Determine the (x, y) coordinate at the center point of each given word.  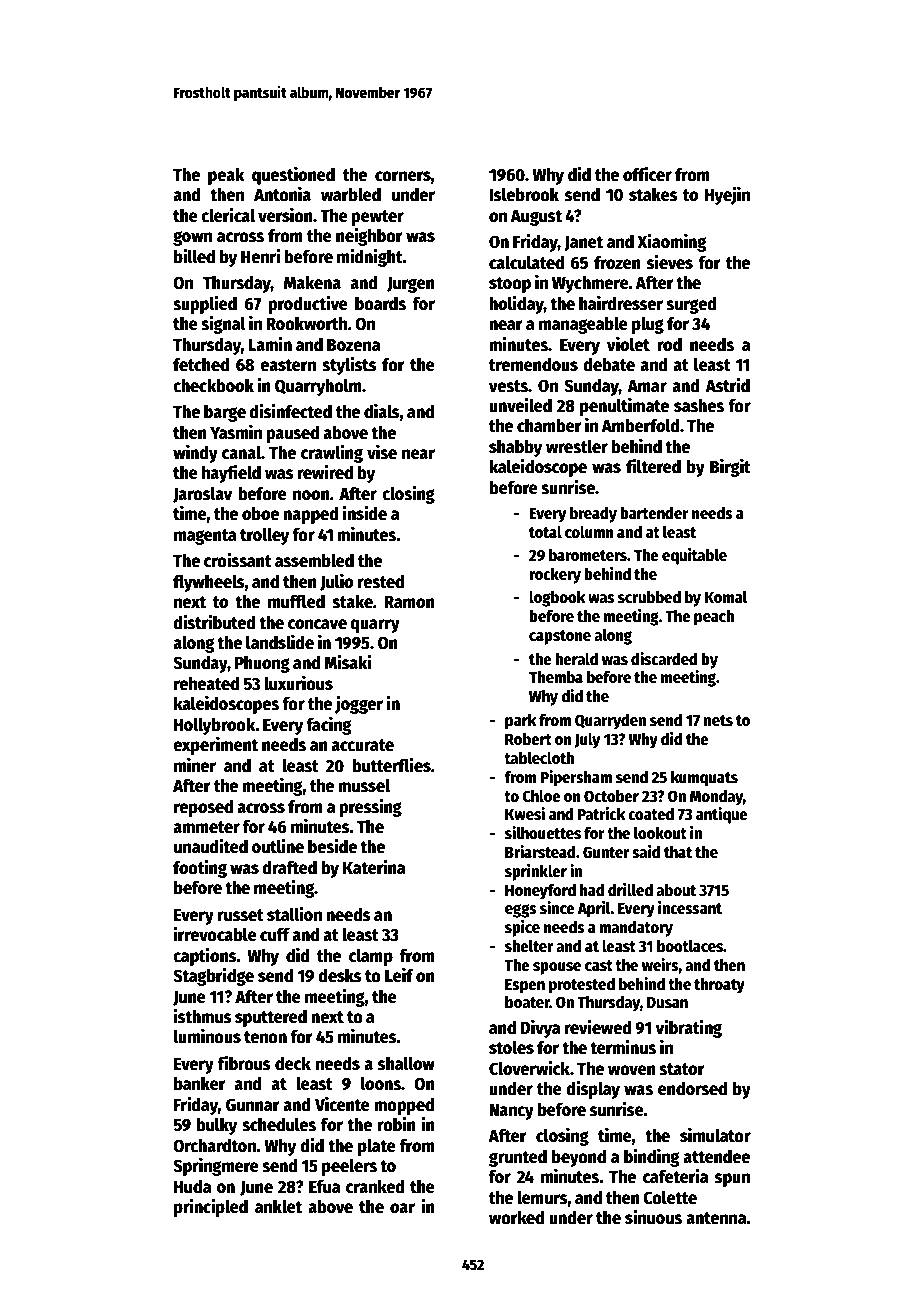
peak (226, 176)
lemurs (542, 1197)
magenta (205, 537)
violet (628, 344)
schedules (279, 1124)
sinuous (653, 1217)
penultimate (624, 407)
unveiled (520, 405)
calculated (526, 262)
